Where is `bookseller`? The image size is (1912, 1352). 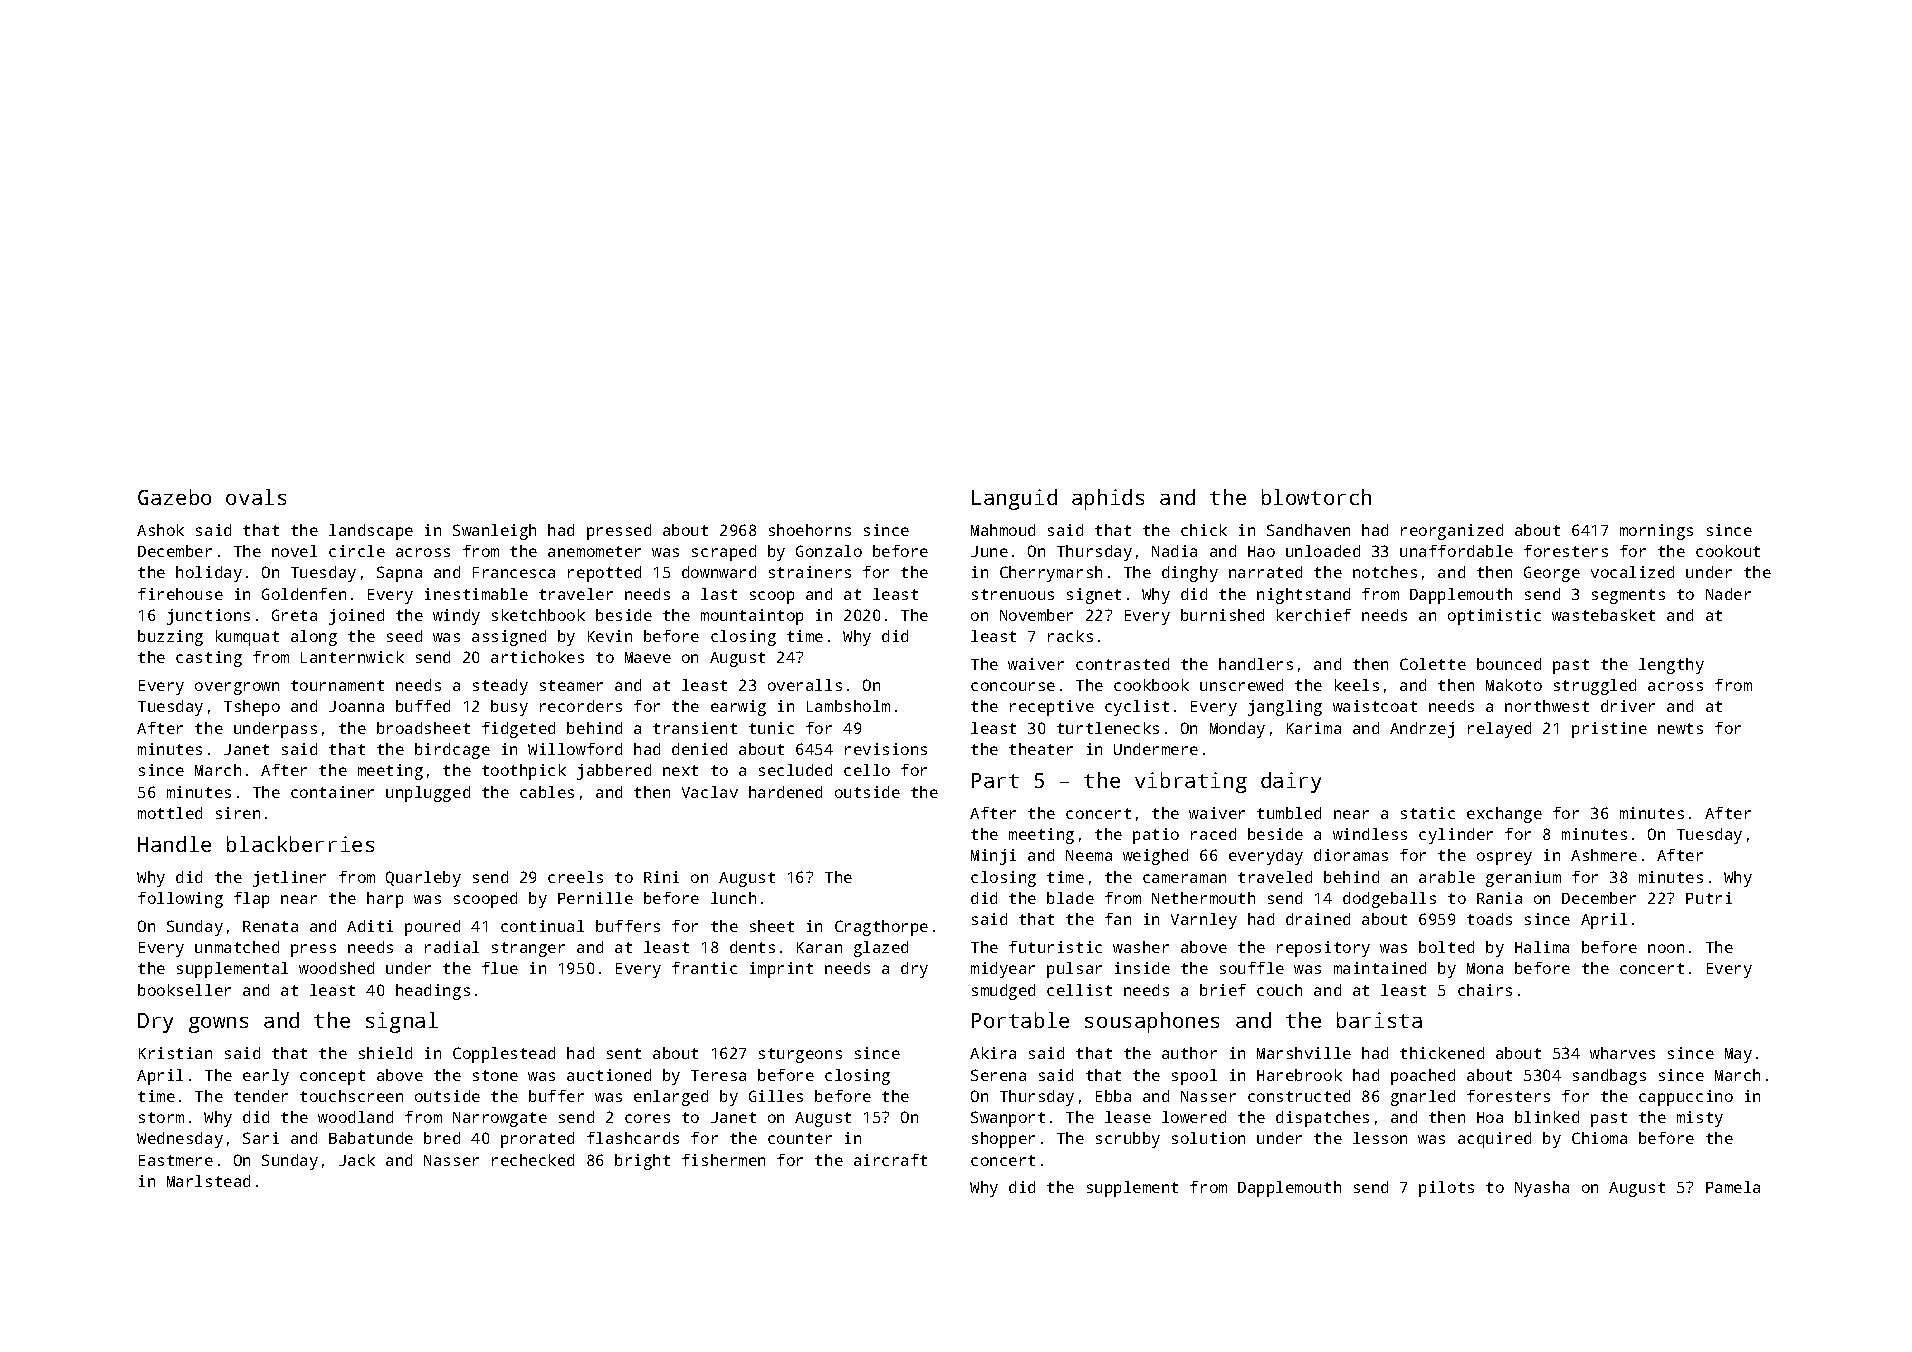 bookseller is located at coordinates (184, 990).
